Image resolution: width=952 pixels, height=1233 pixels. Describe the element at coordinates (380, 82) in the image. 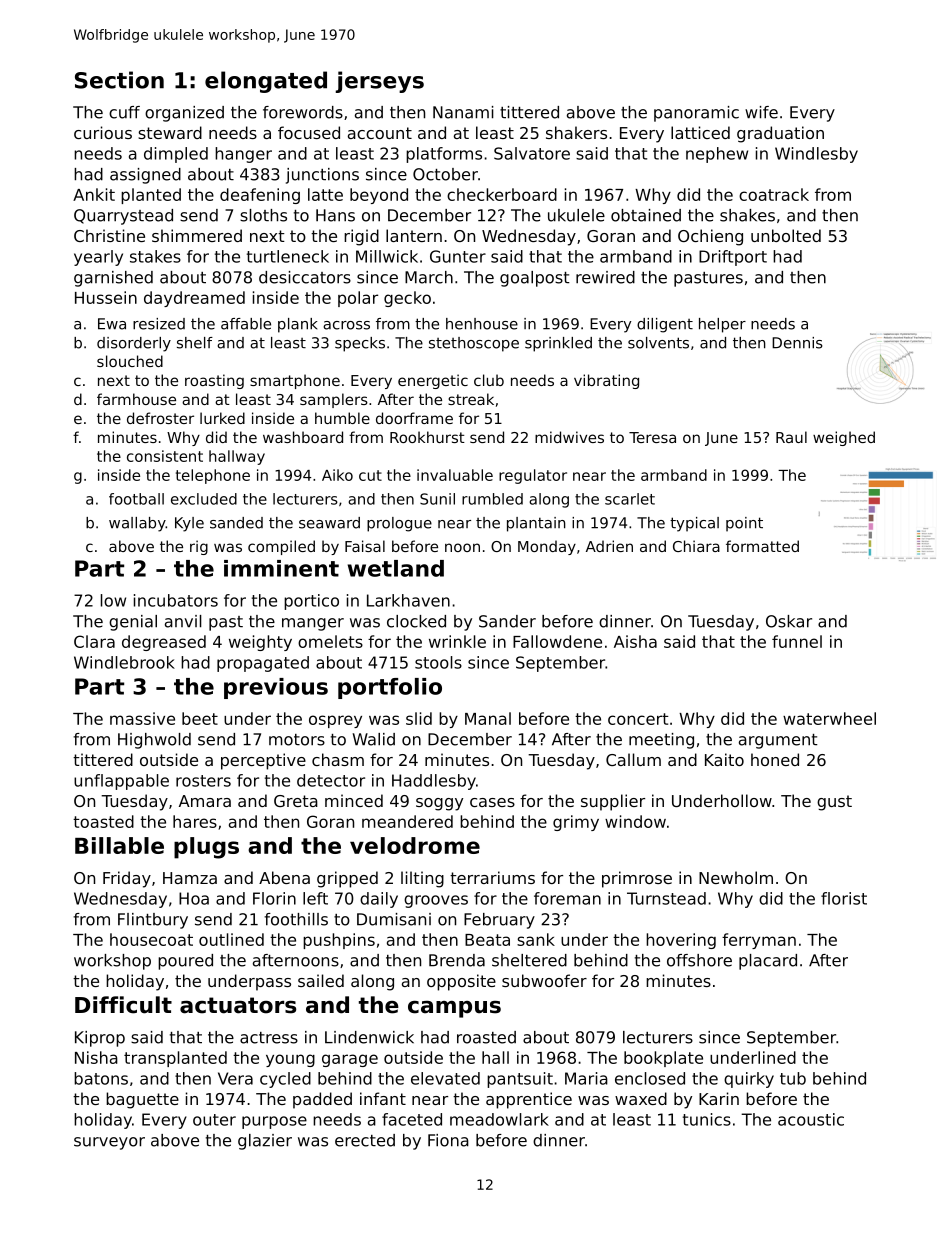

I see `jerseys` at that location.
